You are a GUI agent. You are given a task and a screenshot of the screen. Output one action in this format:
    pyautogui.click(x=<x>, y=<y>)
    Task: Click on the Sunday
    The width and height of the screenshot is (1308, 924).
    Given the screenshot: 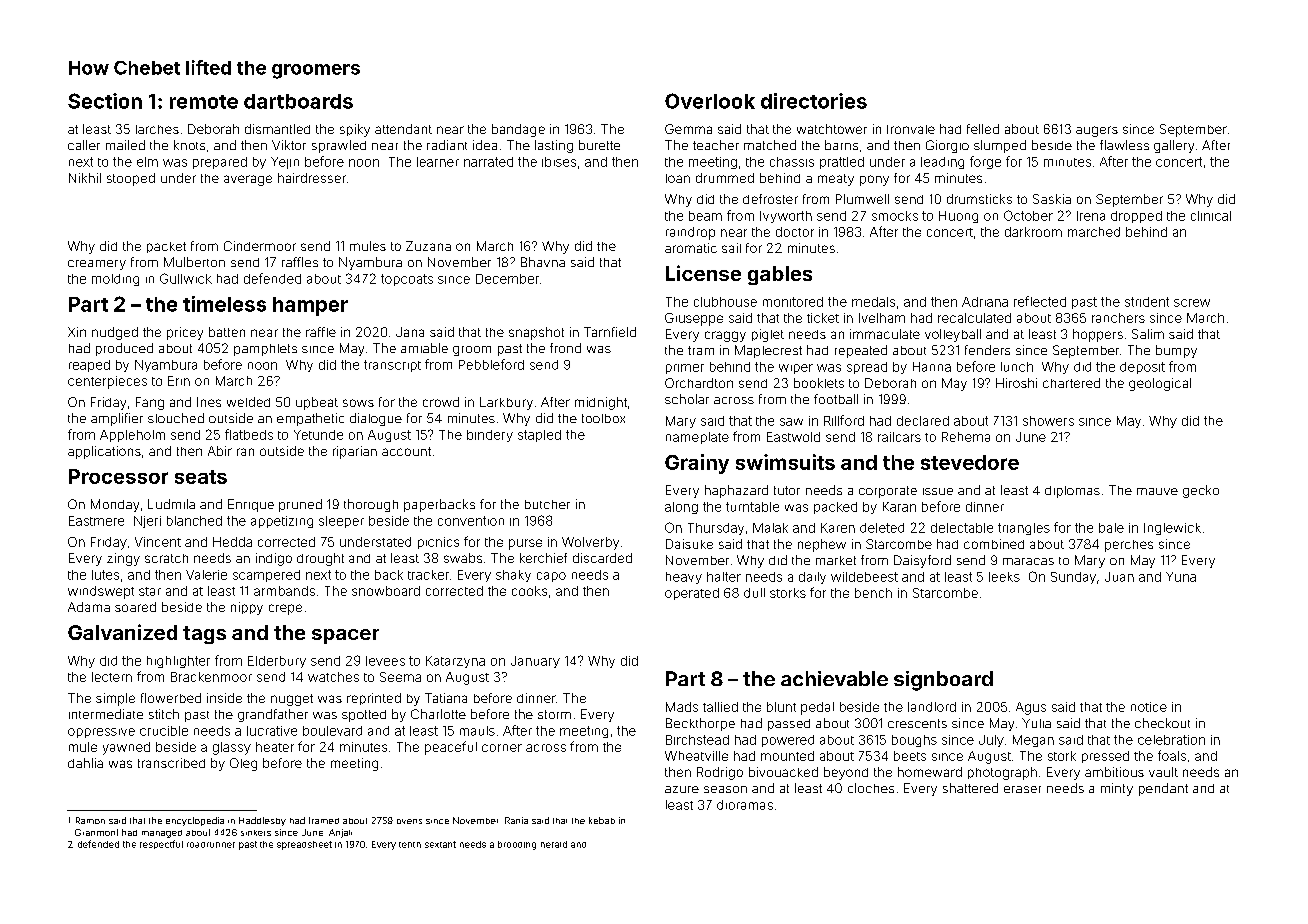 What is the action you would take?
    pyautogui.click(x=1073, y=578)
